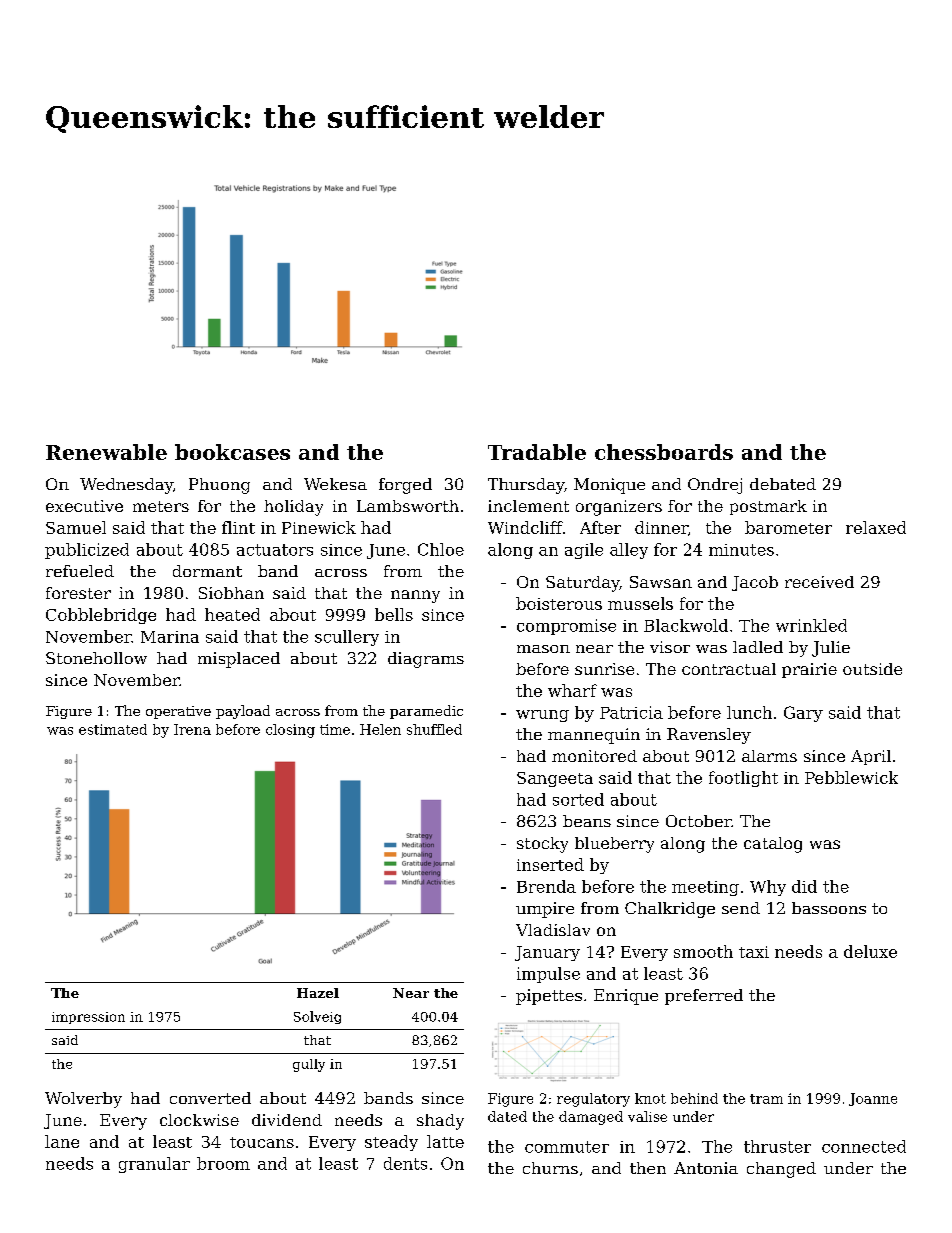 This screenshot has width=952, height=1233. What do you see at coordinates (537, 452) in the screenshot?
I see `Tradable` at bounding box center [537, 452].
